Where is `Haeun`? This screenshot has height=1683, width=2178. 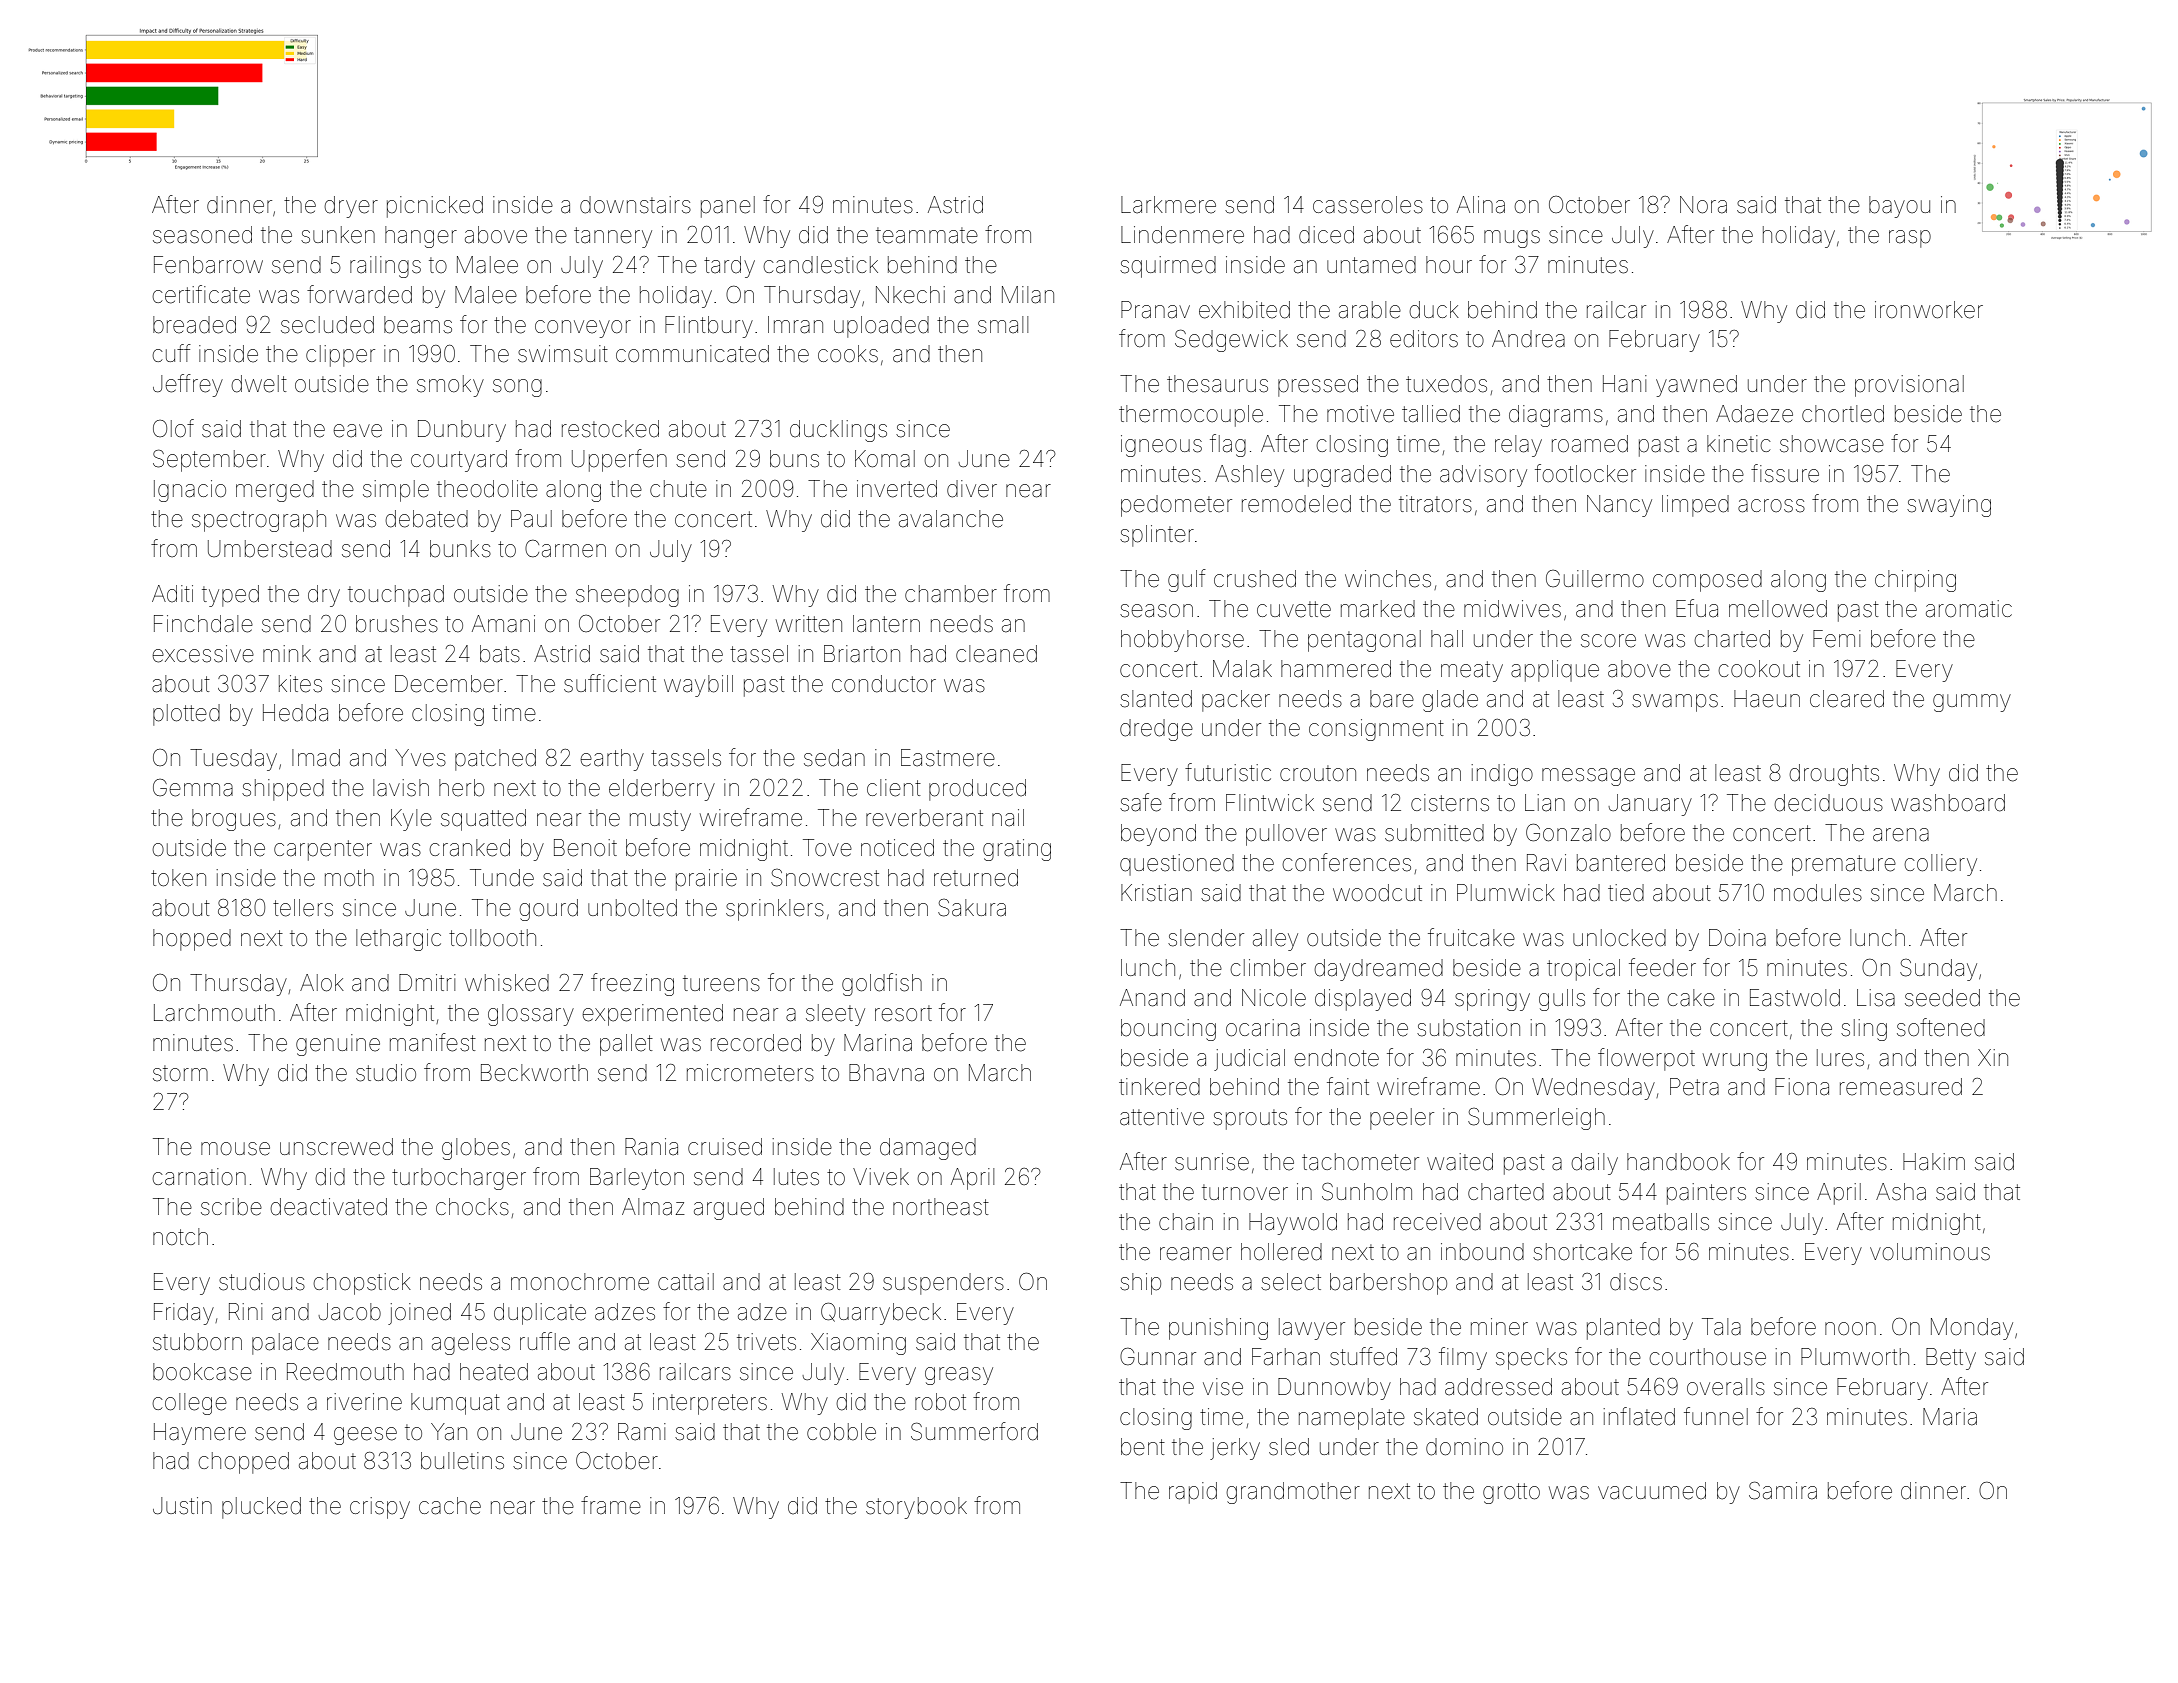 Haeun is located at coordinates (1767, 699).
